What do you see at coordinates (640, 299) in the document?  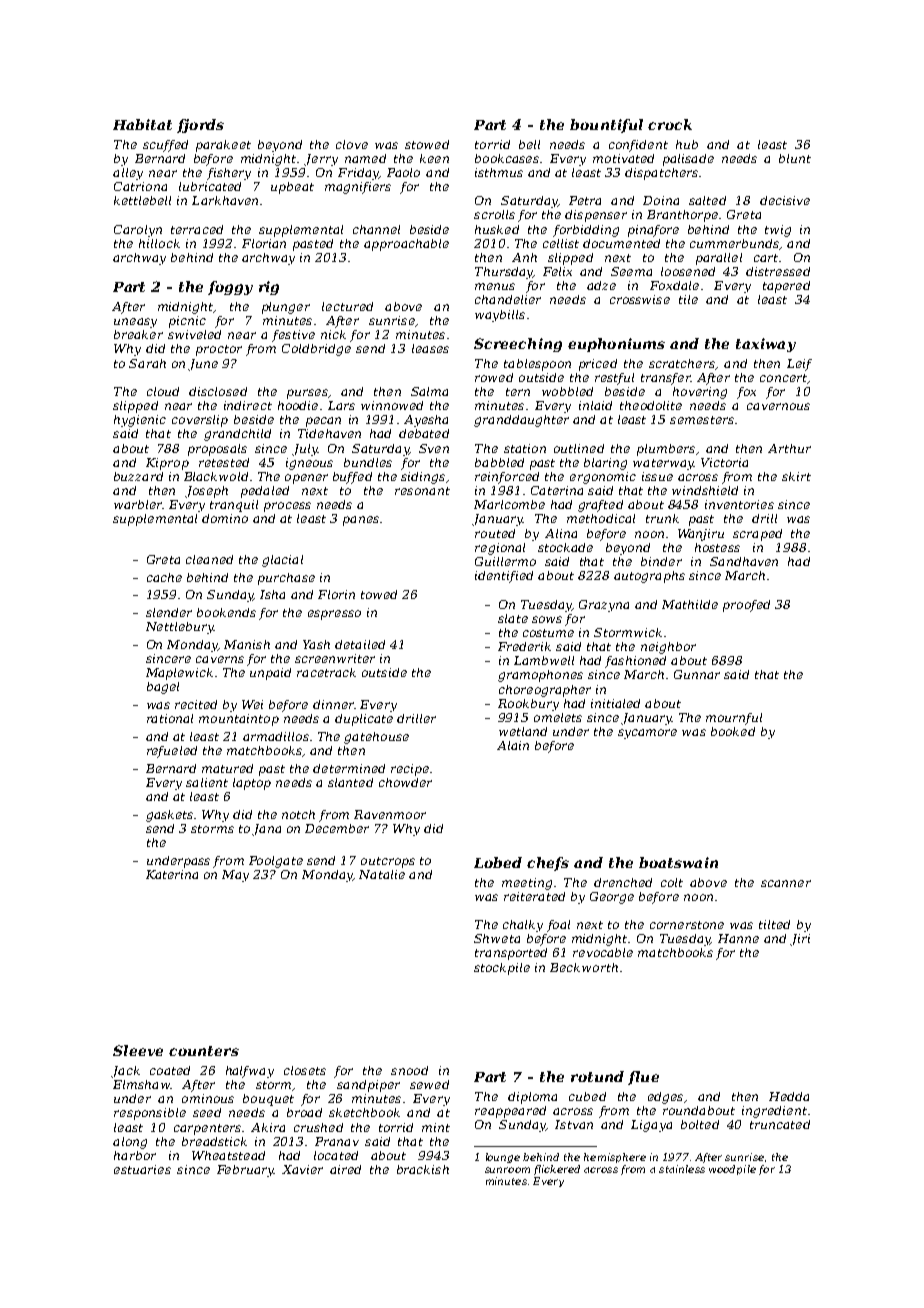 I see `crosswise` at bounding box center [640, 299].
